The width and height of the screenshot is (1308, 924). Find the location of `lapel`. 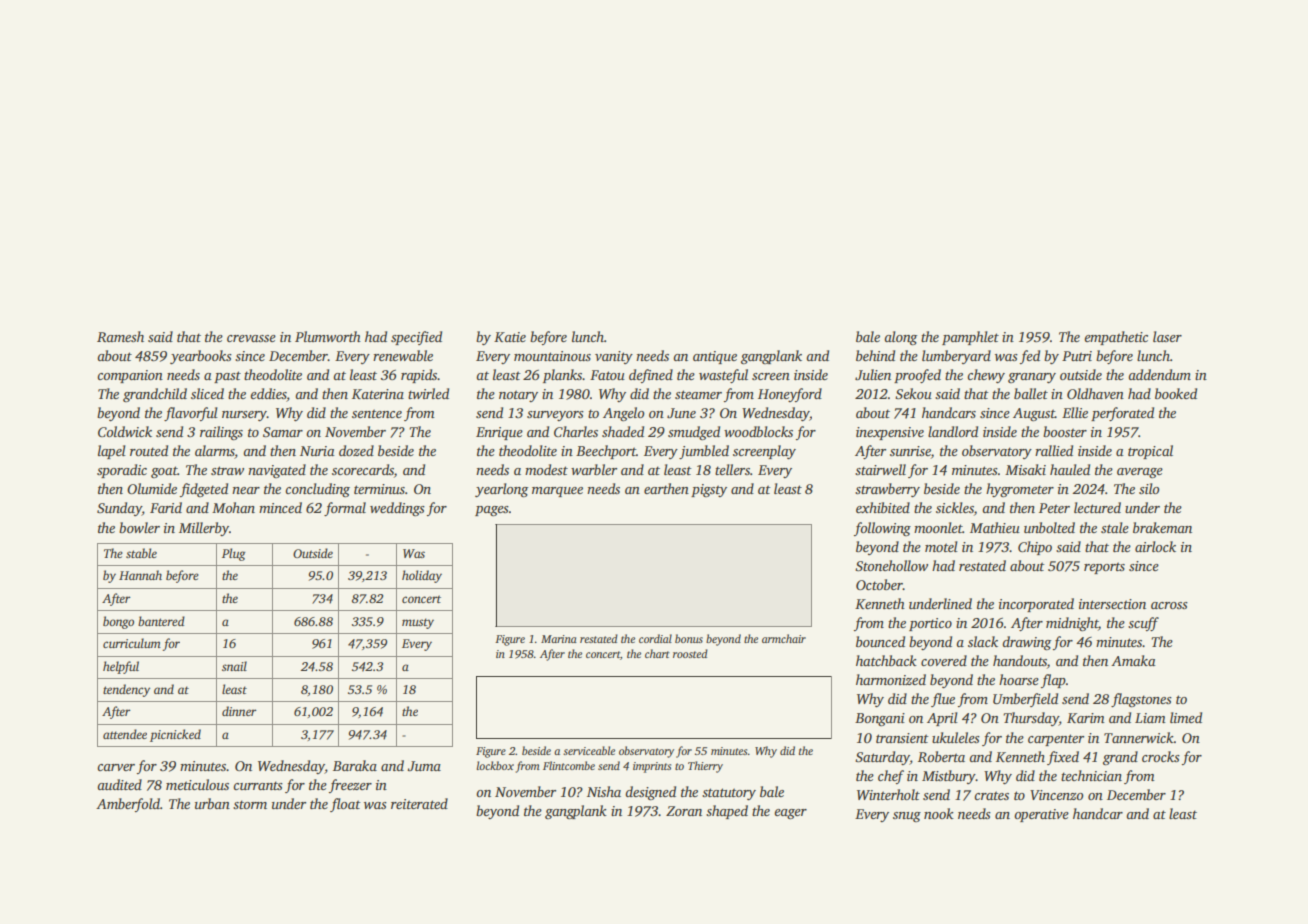

lapel is located at coordinates (112, 452).
